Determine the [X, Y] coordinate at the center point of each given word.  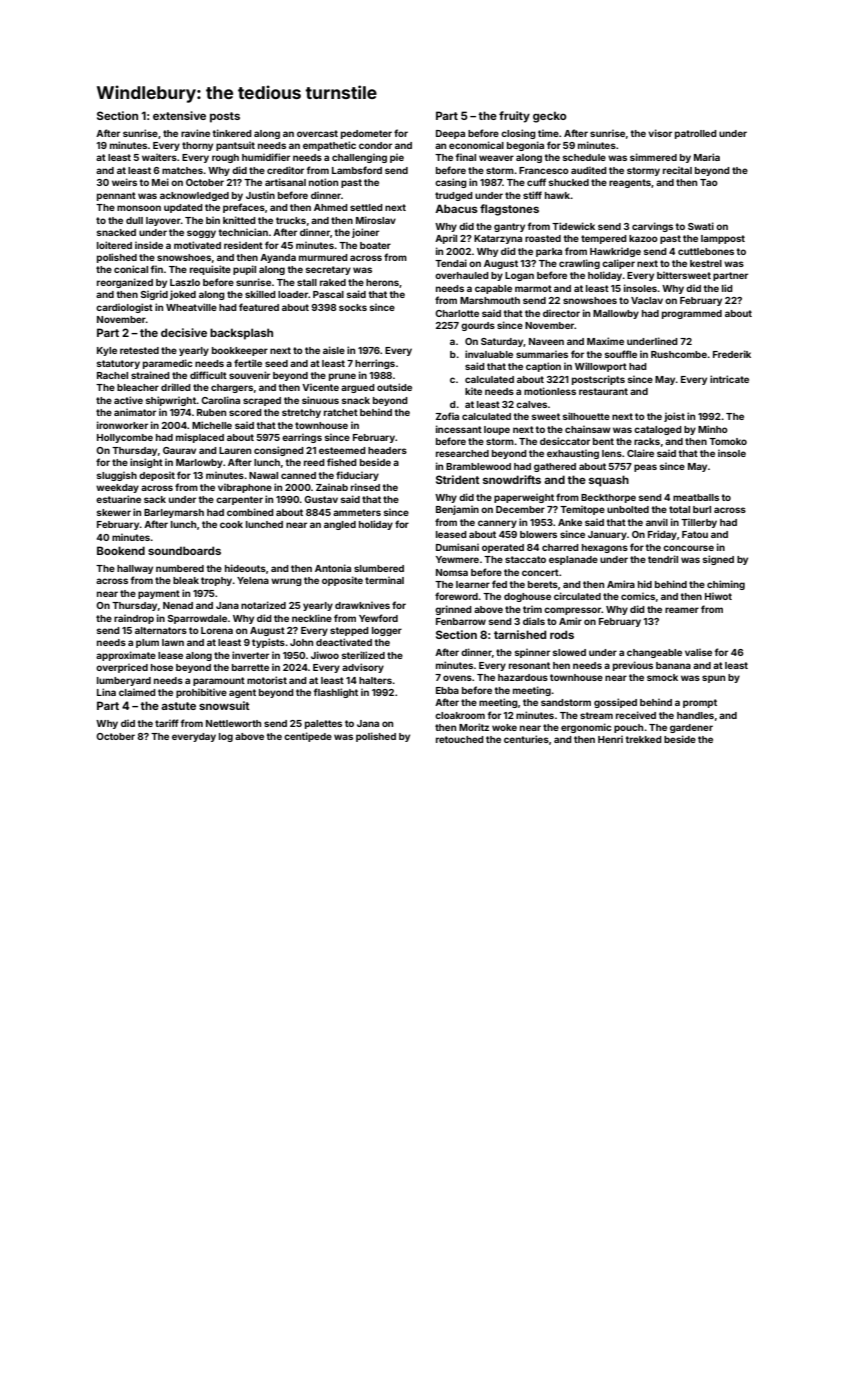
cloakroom [460, 715]
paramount [219, 681]
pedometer [366, 134]
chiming [726, 585]
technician [243, 232]
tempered [604, 239]
